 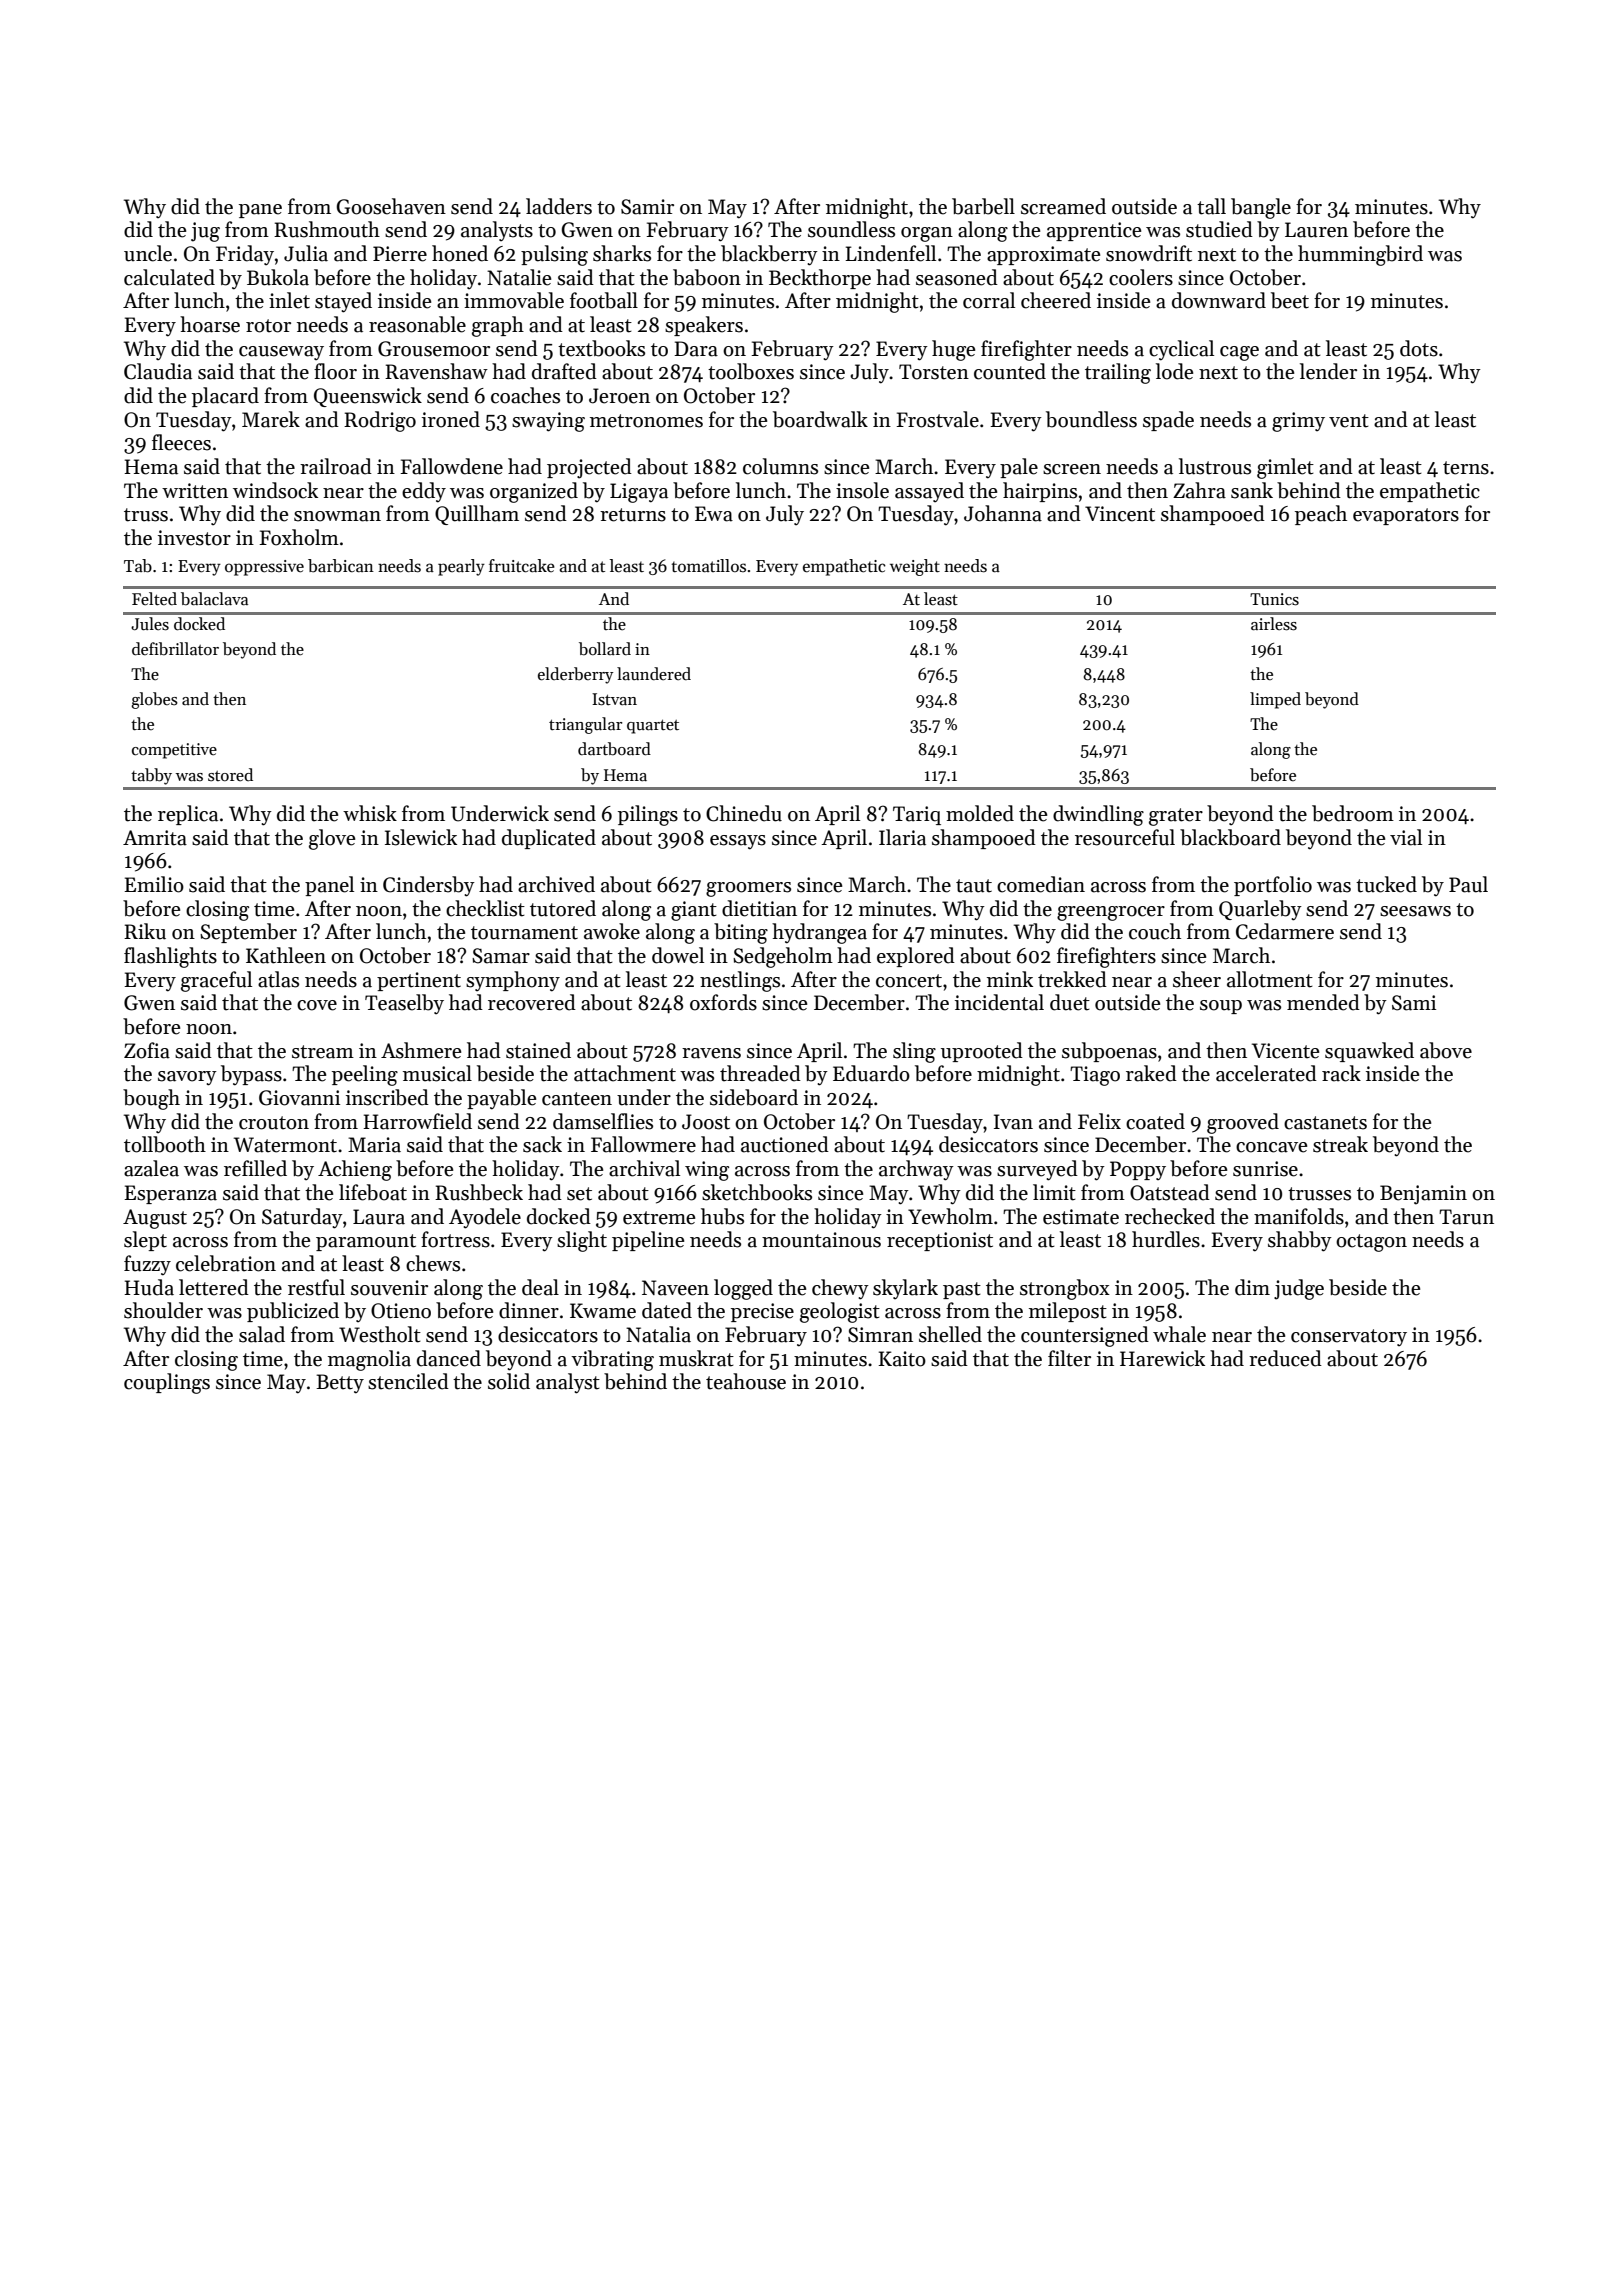 What do you see at coordinates (245, 255) in the screenshot?
I see `Friday` at bounding box center [245, 255].
